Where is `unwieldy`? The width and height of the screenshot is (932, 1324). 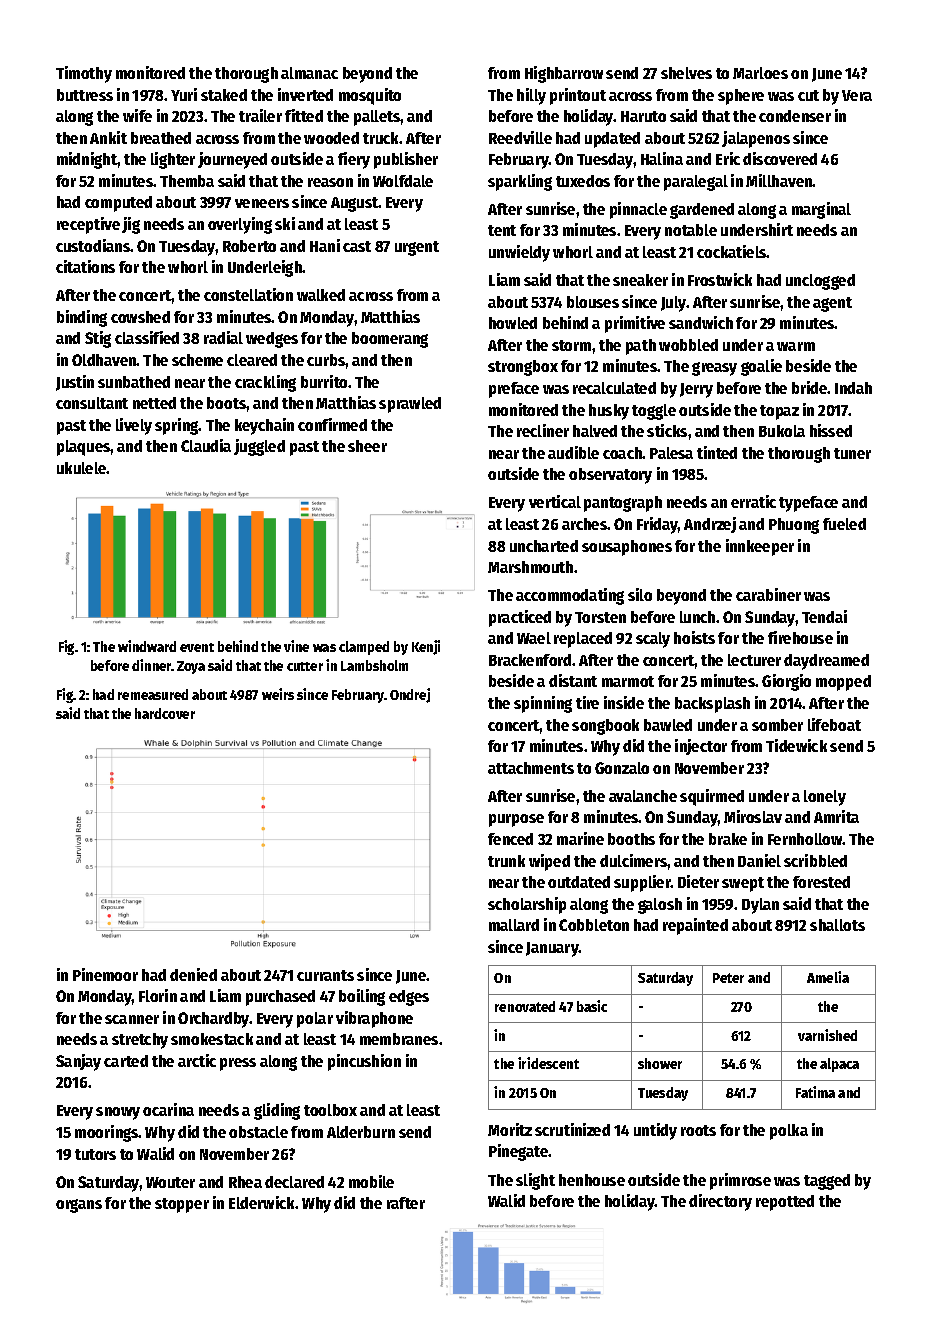 unwieldy is located at coordinates (519, 253).
